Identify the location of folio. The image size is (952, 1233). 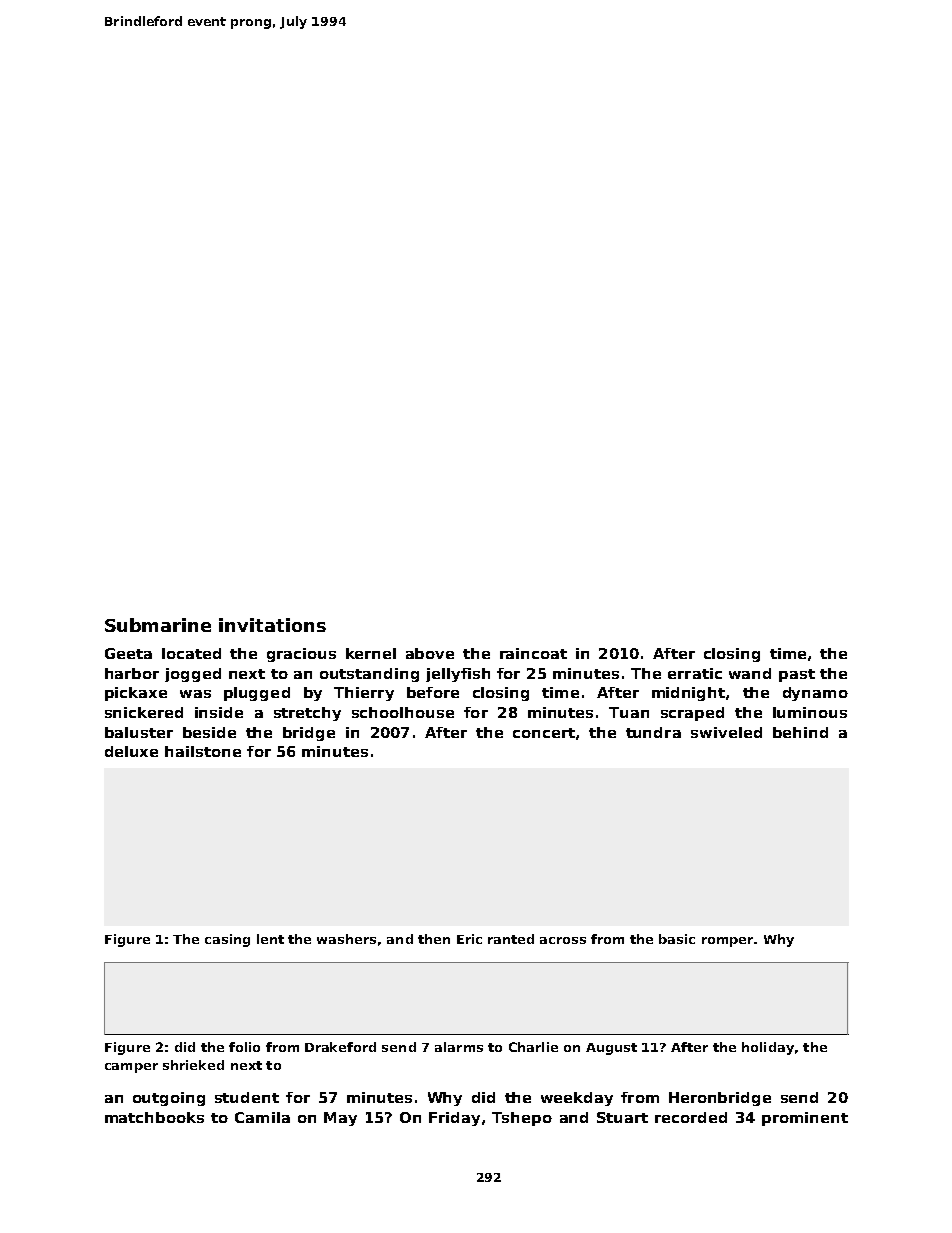
(244, 1047).
